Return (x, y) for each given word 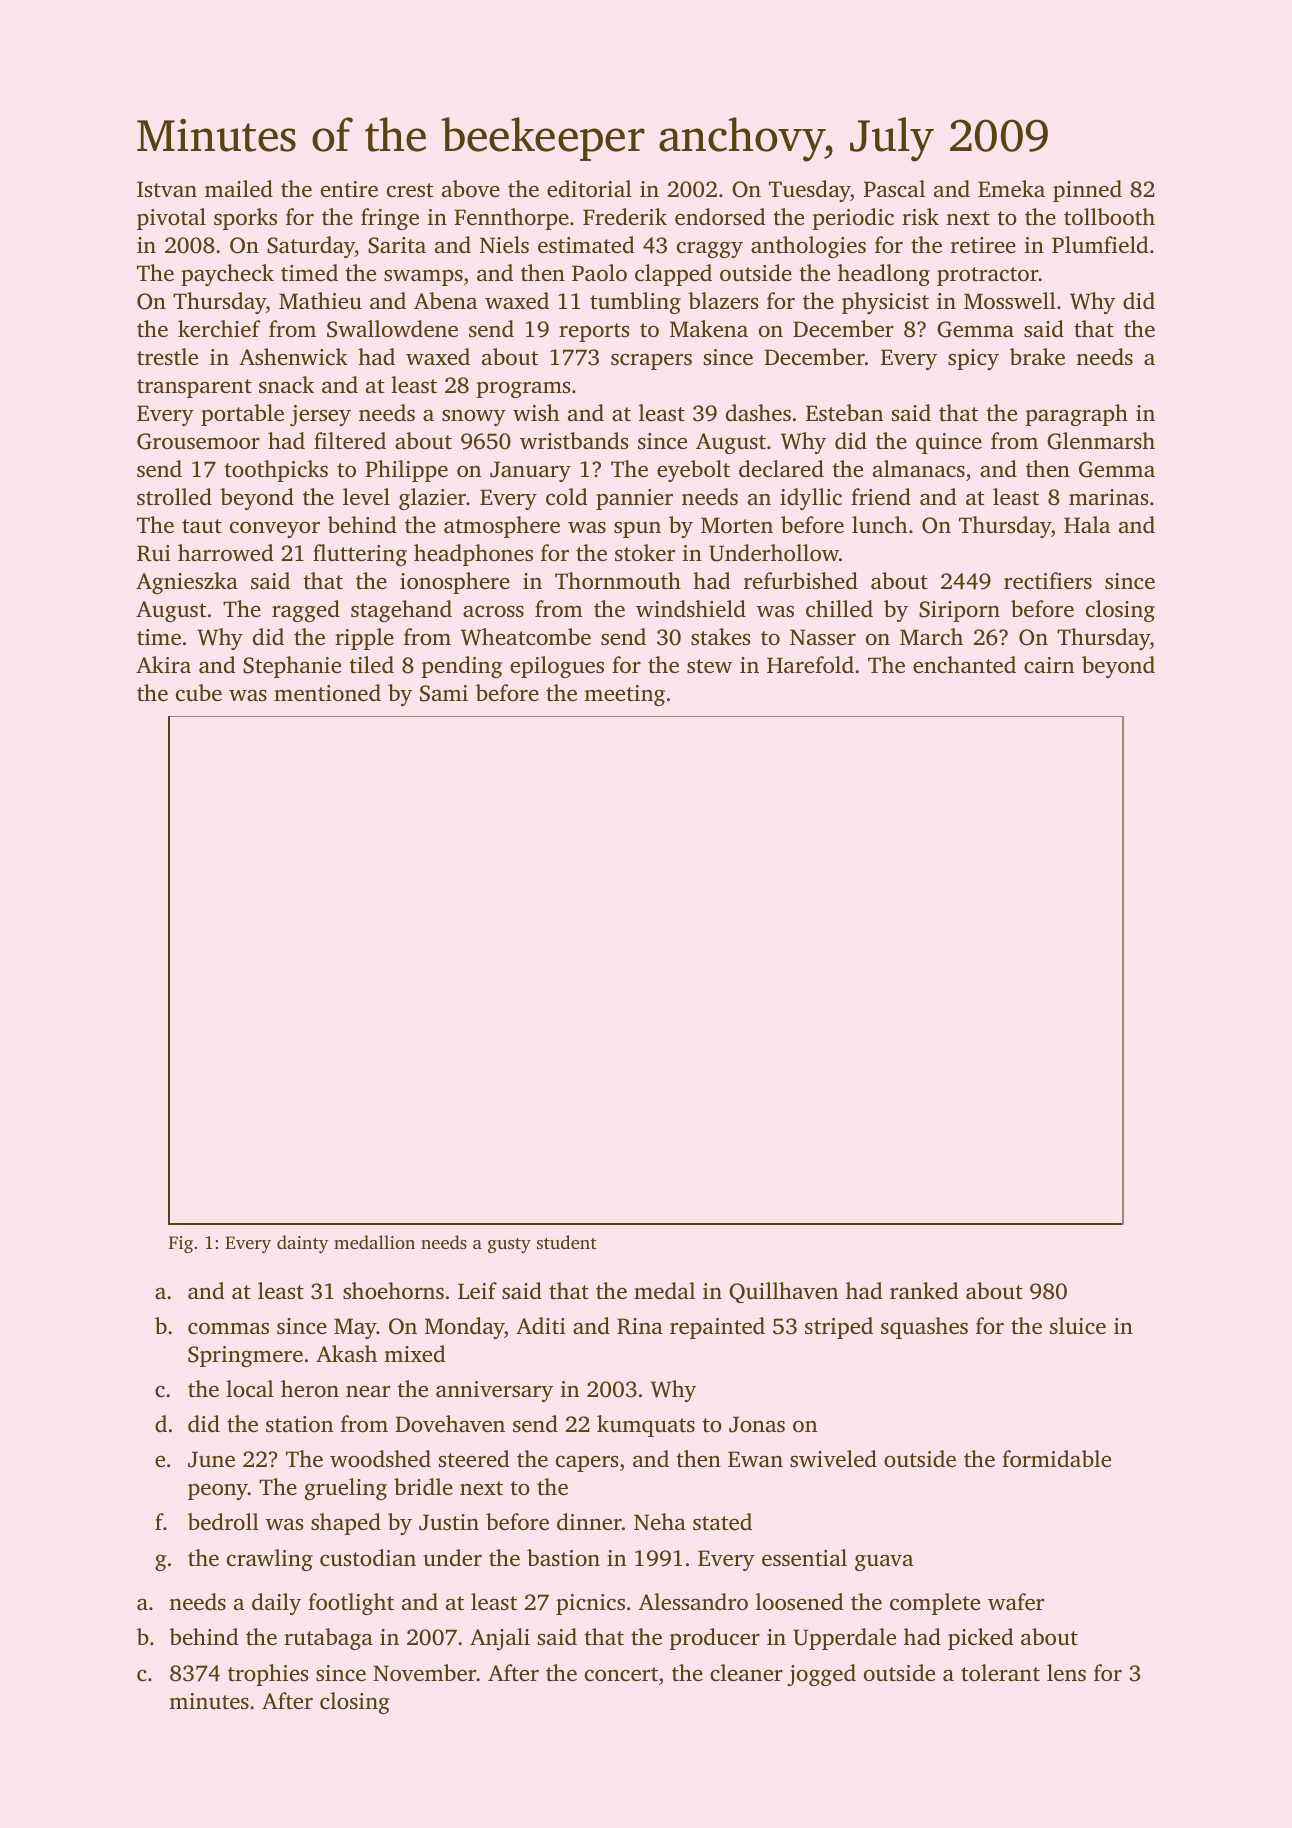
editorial (589, 189)
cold (566, 497)
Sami (444, 693)
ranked (924, 1291)
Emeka (1011, 189)
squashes (924, 1328)
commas (228, 1329)
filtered (350, 441)
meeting (624, 695)
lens (1066, 1673)
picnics (590, 1604)
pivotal (171, 219)
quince (949, 443)
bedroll (223, 1522)
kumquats (646, 1426)
